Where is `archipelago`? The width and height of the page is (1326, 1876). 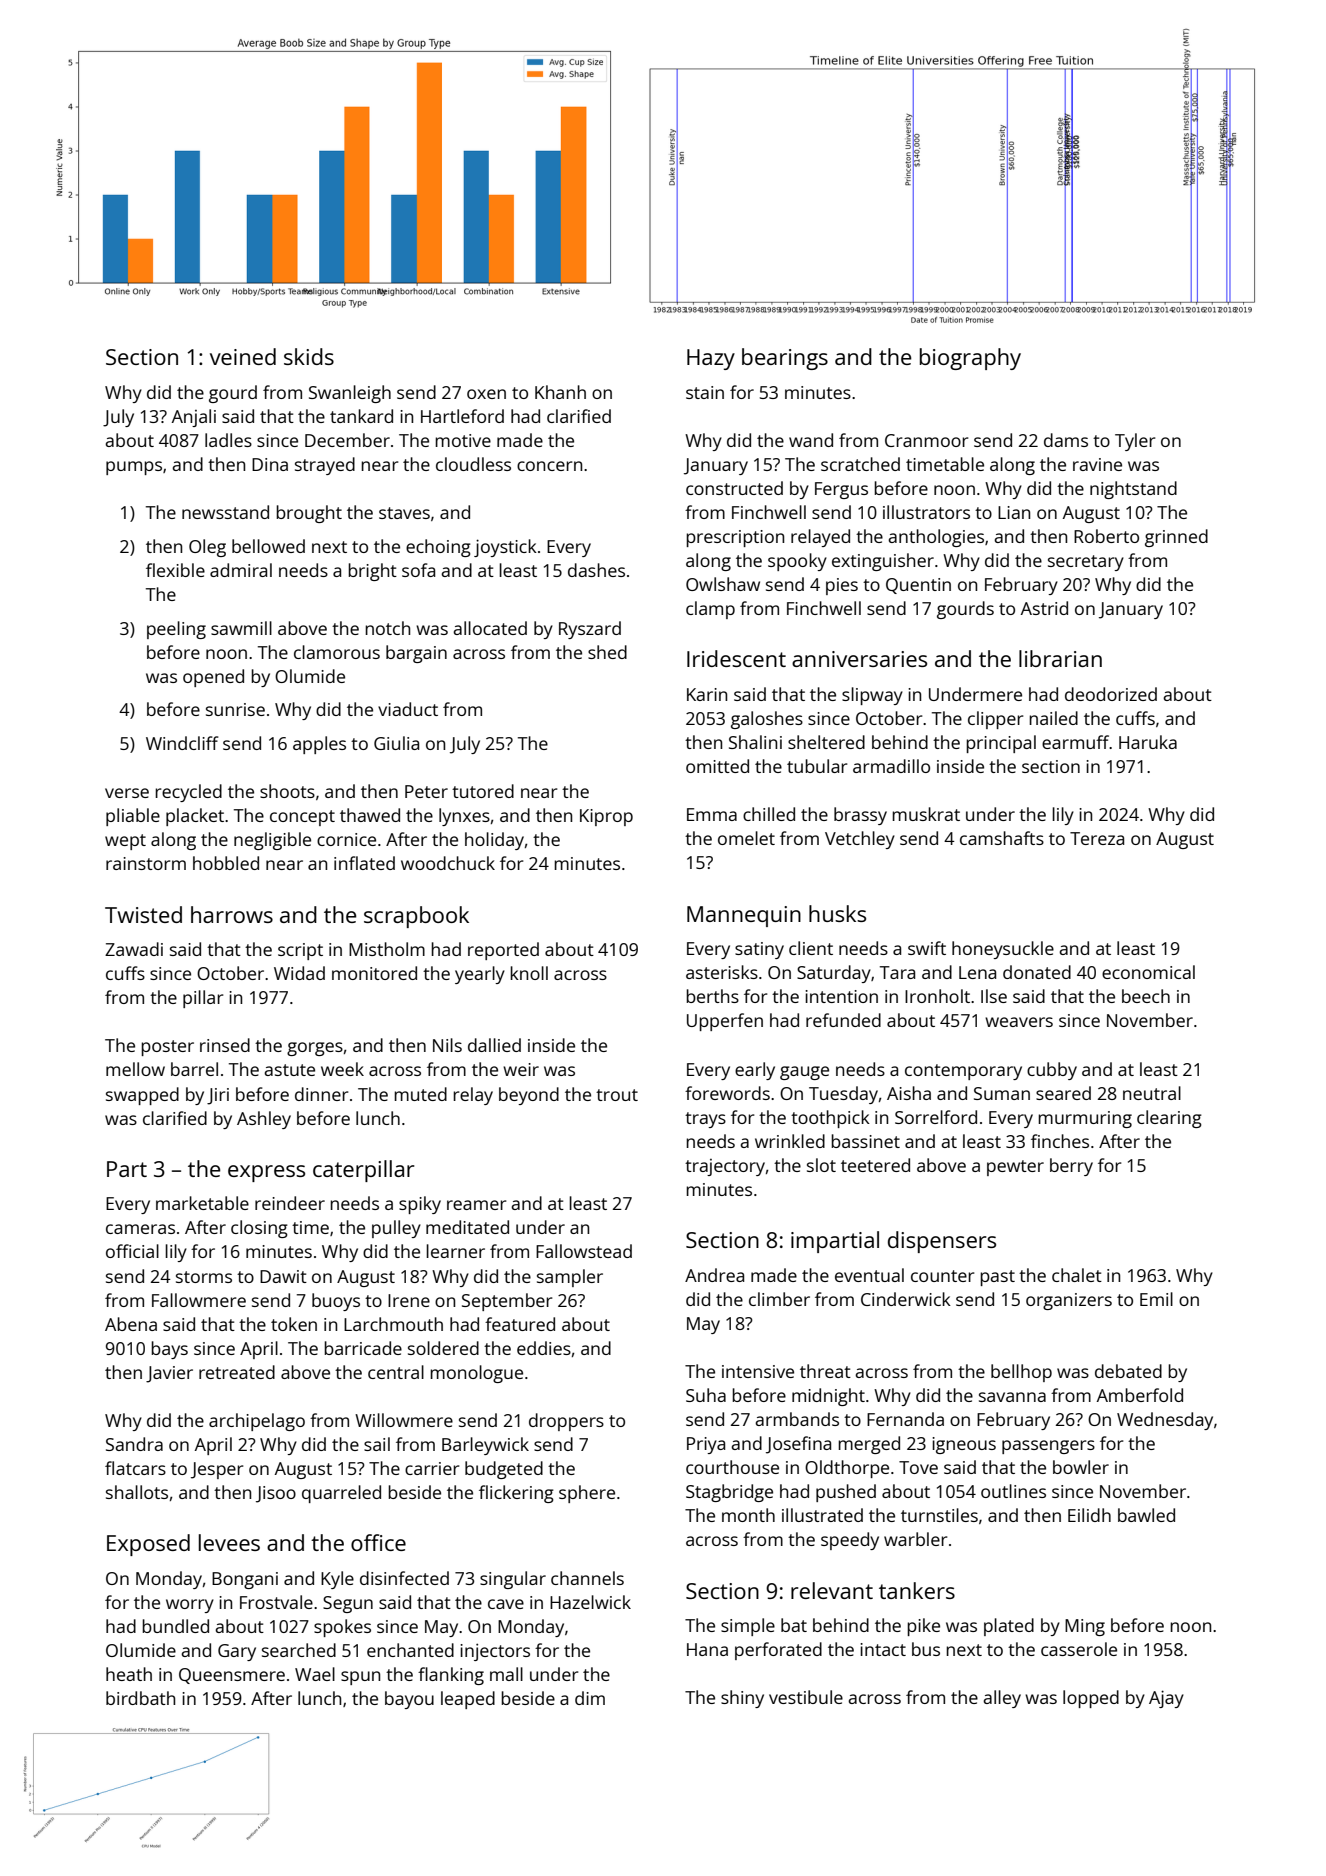
archipelago is located at coordinates (257, 1422).
